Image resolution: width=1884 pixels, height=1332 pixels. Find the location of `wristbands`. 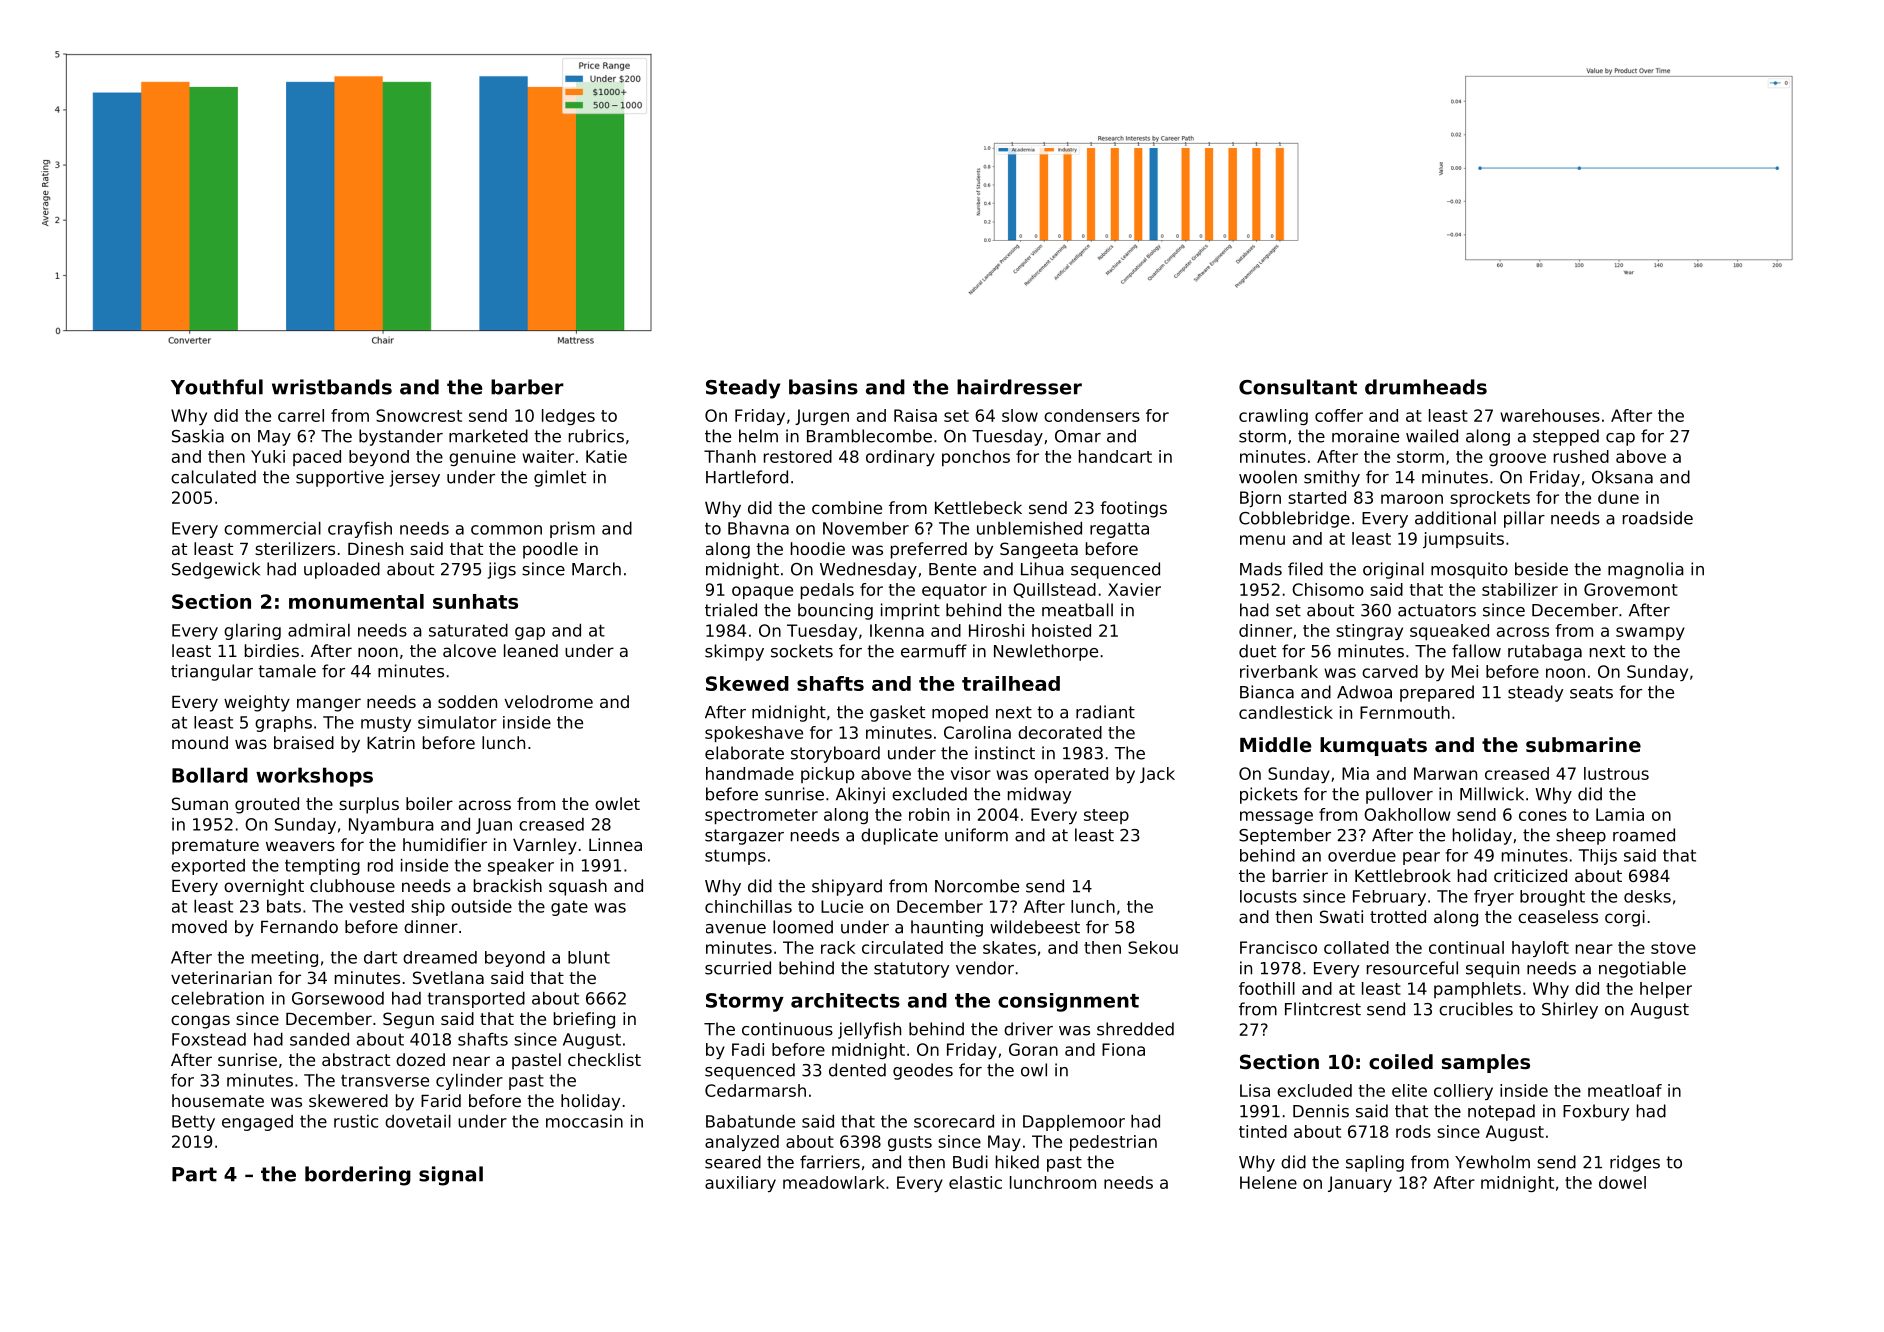

wristbands is located at coordinates (332, 387).
